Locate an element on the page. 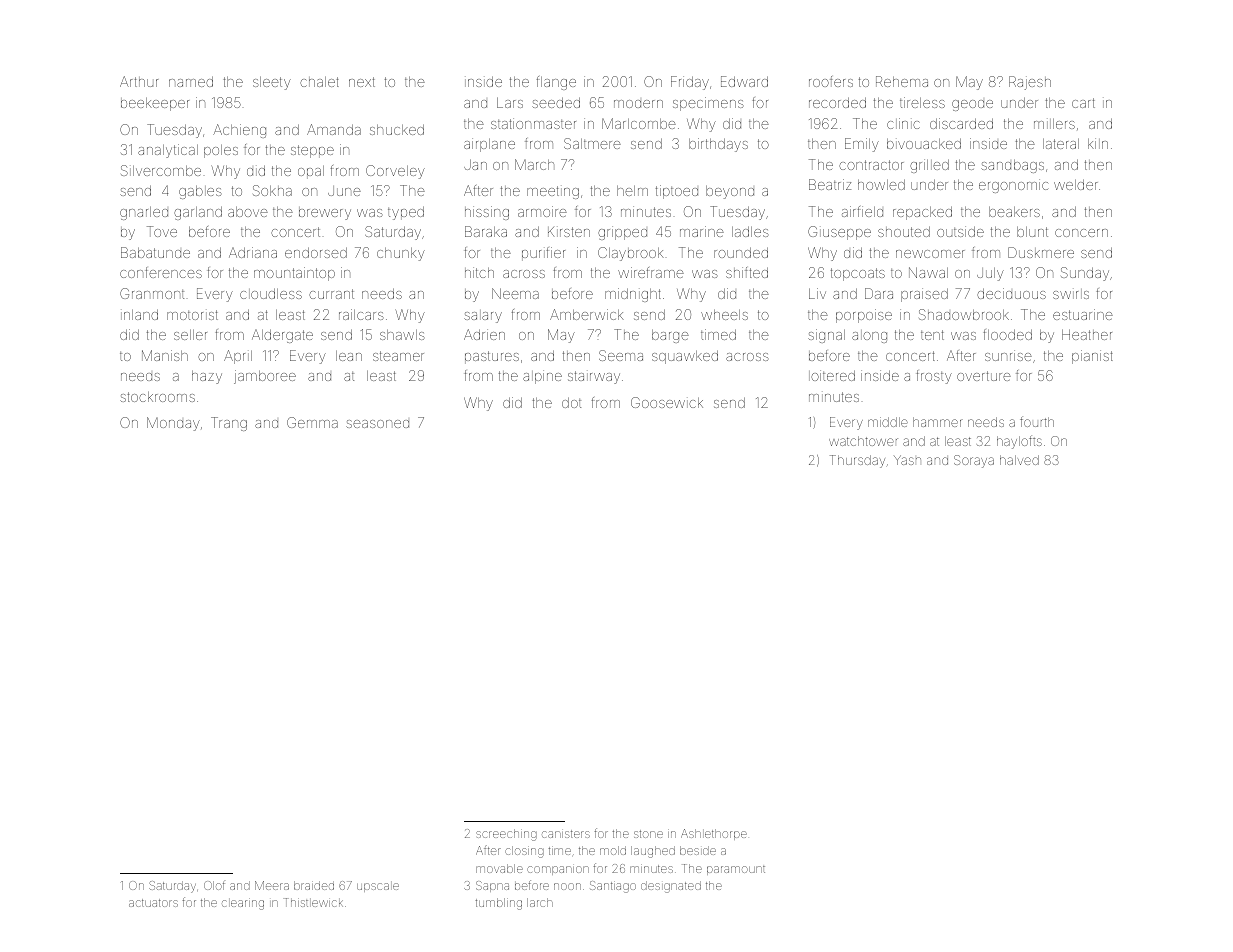  Ashlethorpe is located at coordinates (714, 834).
